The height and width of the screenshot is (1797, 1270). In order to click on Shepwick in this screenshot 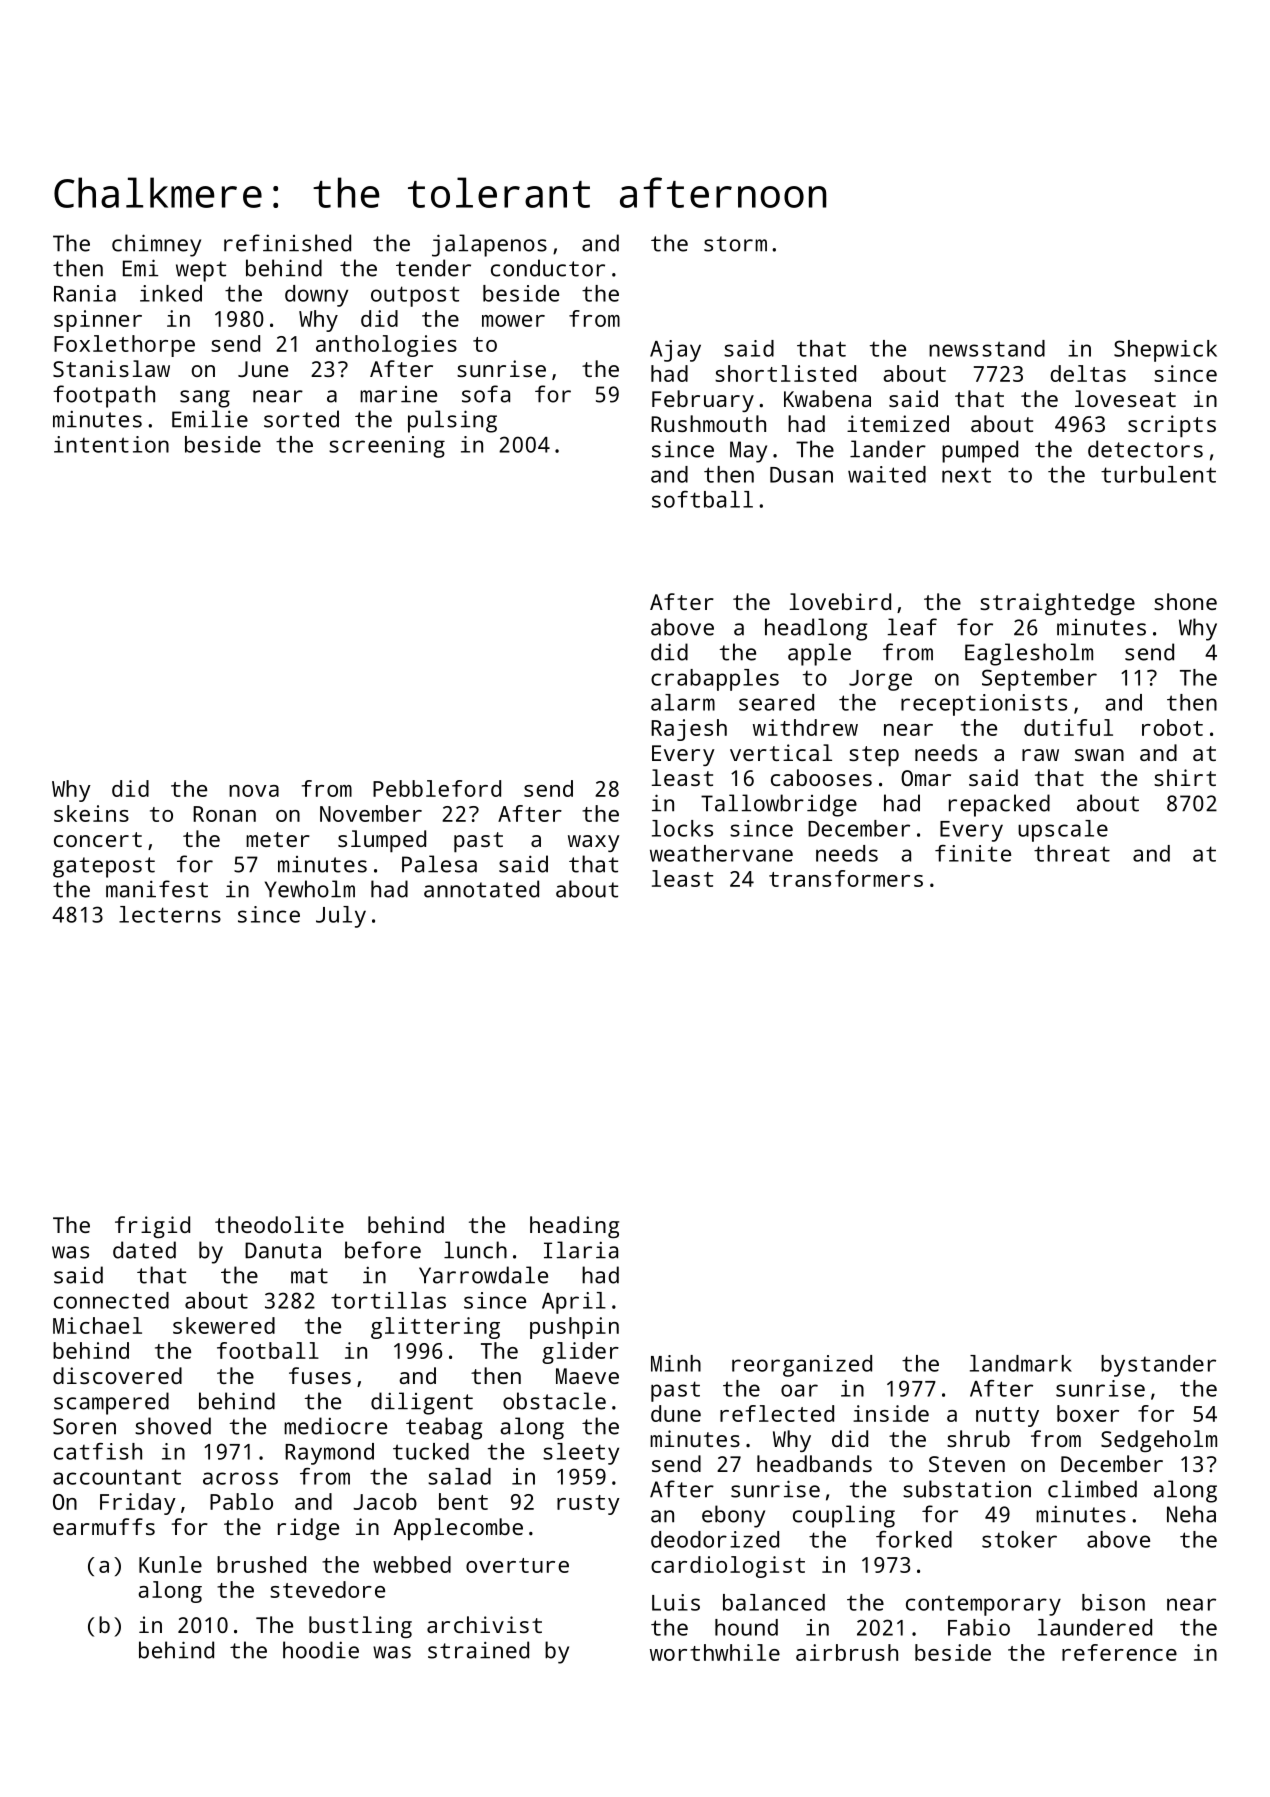, I will do `click(1165, 351)`.
